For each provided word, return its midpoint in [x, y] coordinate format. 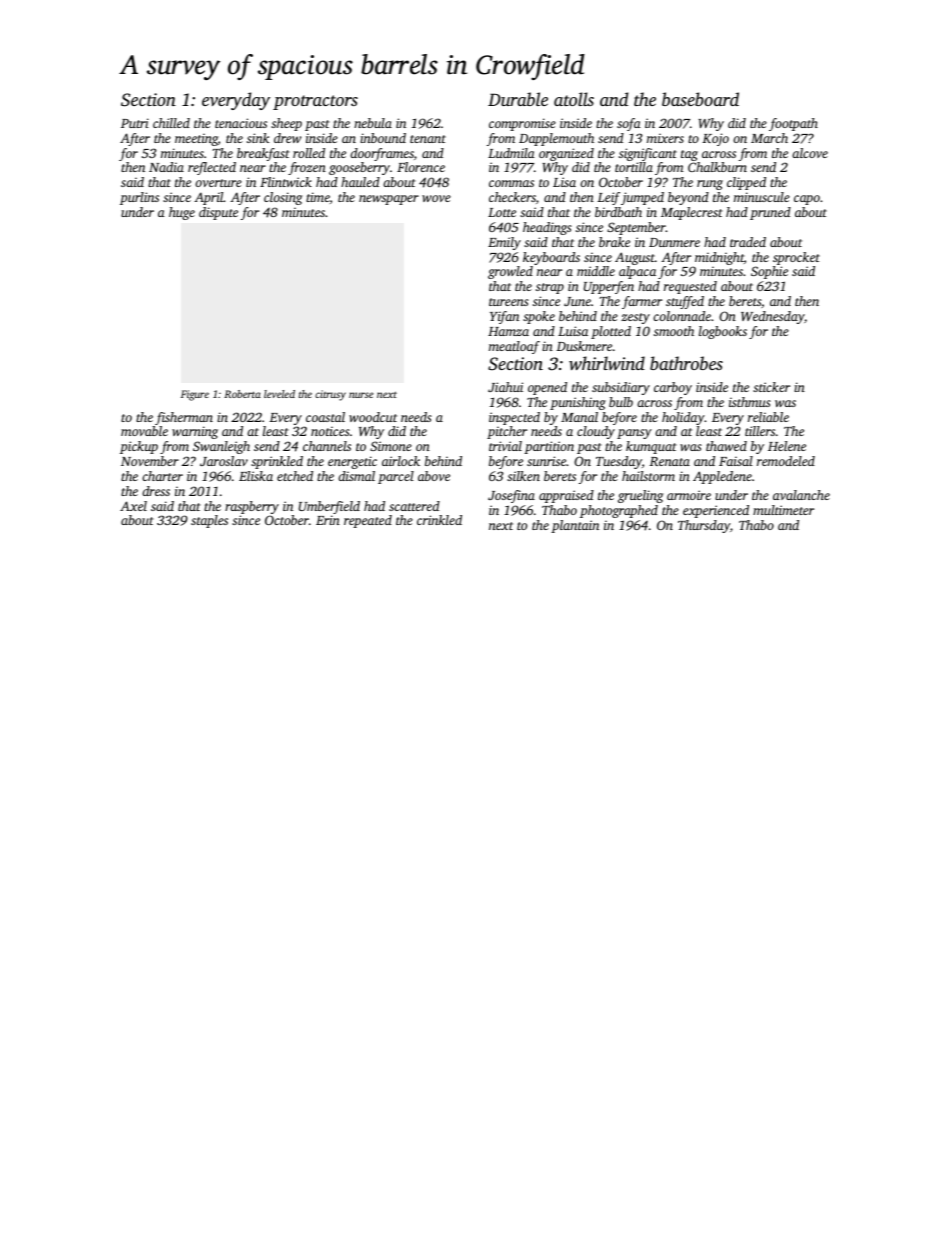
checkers [512, 197]
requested [690, 287]
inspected [514, 418]
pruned [770, 213]
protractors [315, 102]
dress [156, 491]
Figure [195, 395]
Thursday [704, 526]
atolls [574, 99]
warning [195, 432]
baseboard [700, 99]
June [577, 301]
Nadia [166, 167]
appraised [566, 496]
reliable [768, 417]
